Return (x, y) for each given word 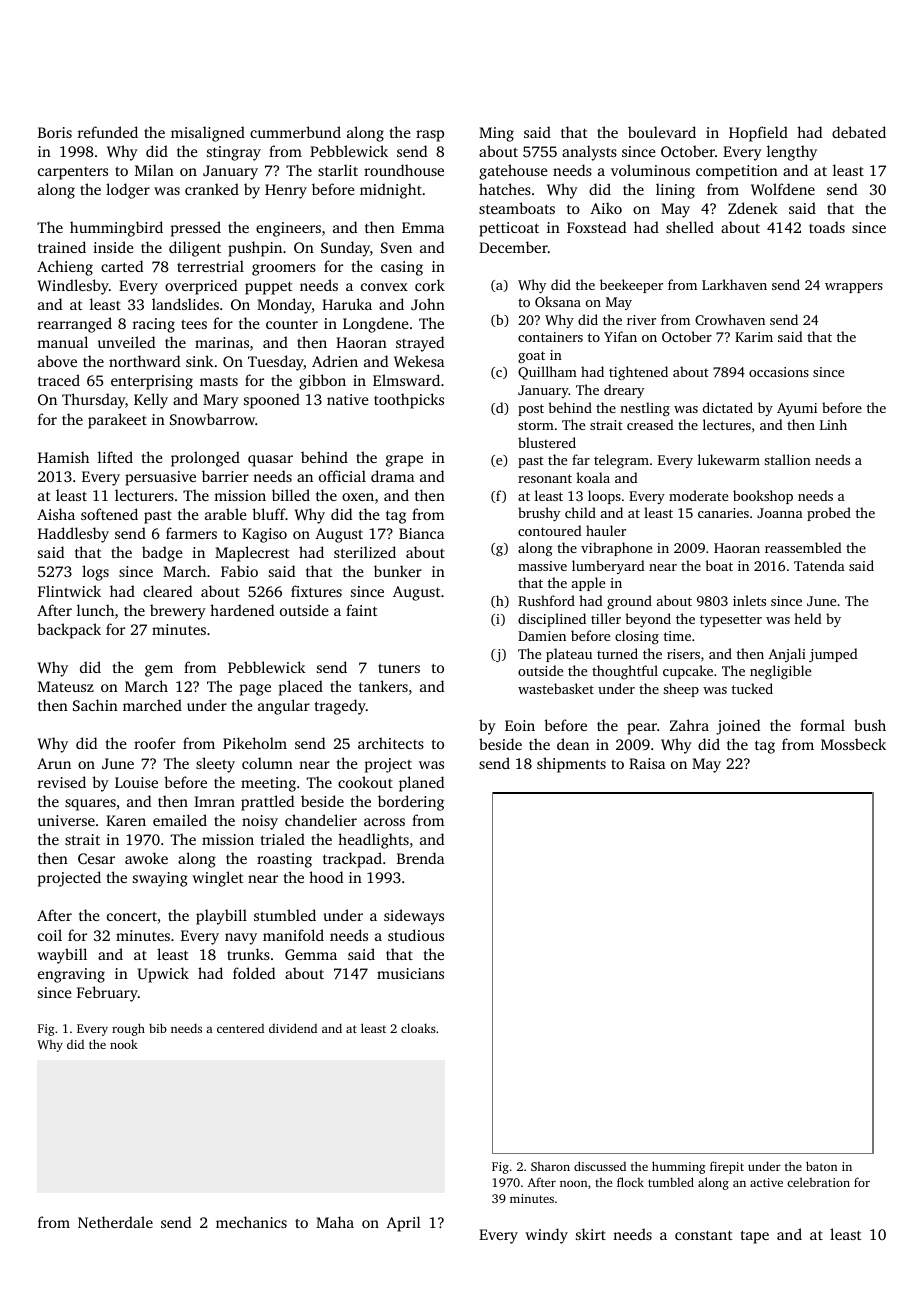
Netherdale (115, 1222)
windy (546, 1236)
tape (755, 1237)
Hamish (63, 457)
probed (829, 514)
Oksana (558, 301)
